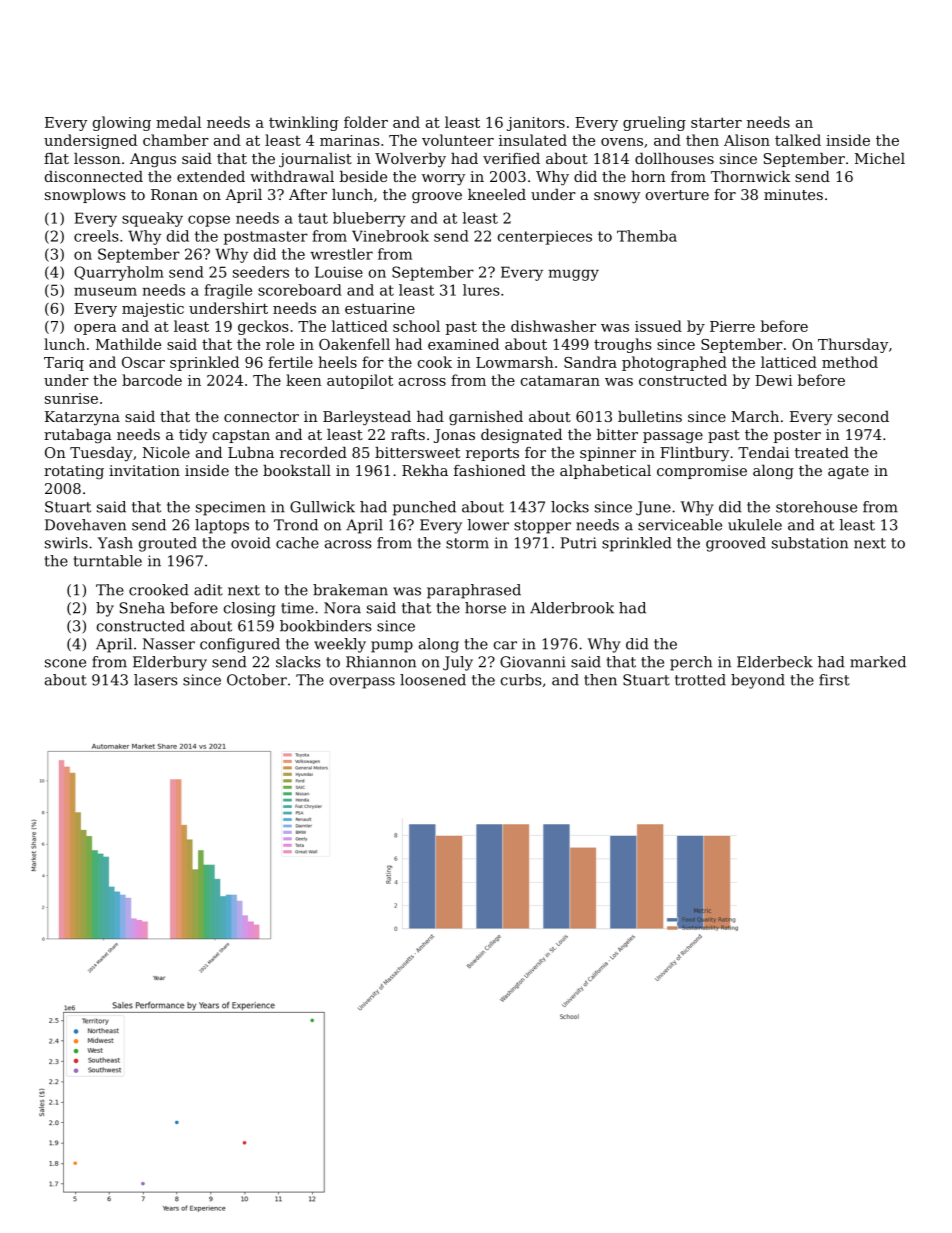 This document has height=1233, width=952. Describe the element at coordinates (251, 543) in the document. I see `ovoid` at that location.
